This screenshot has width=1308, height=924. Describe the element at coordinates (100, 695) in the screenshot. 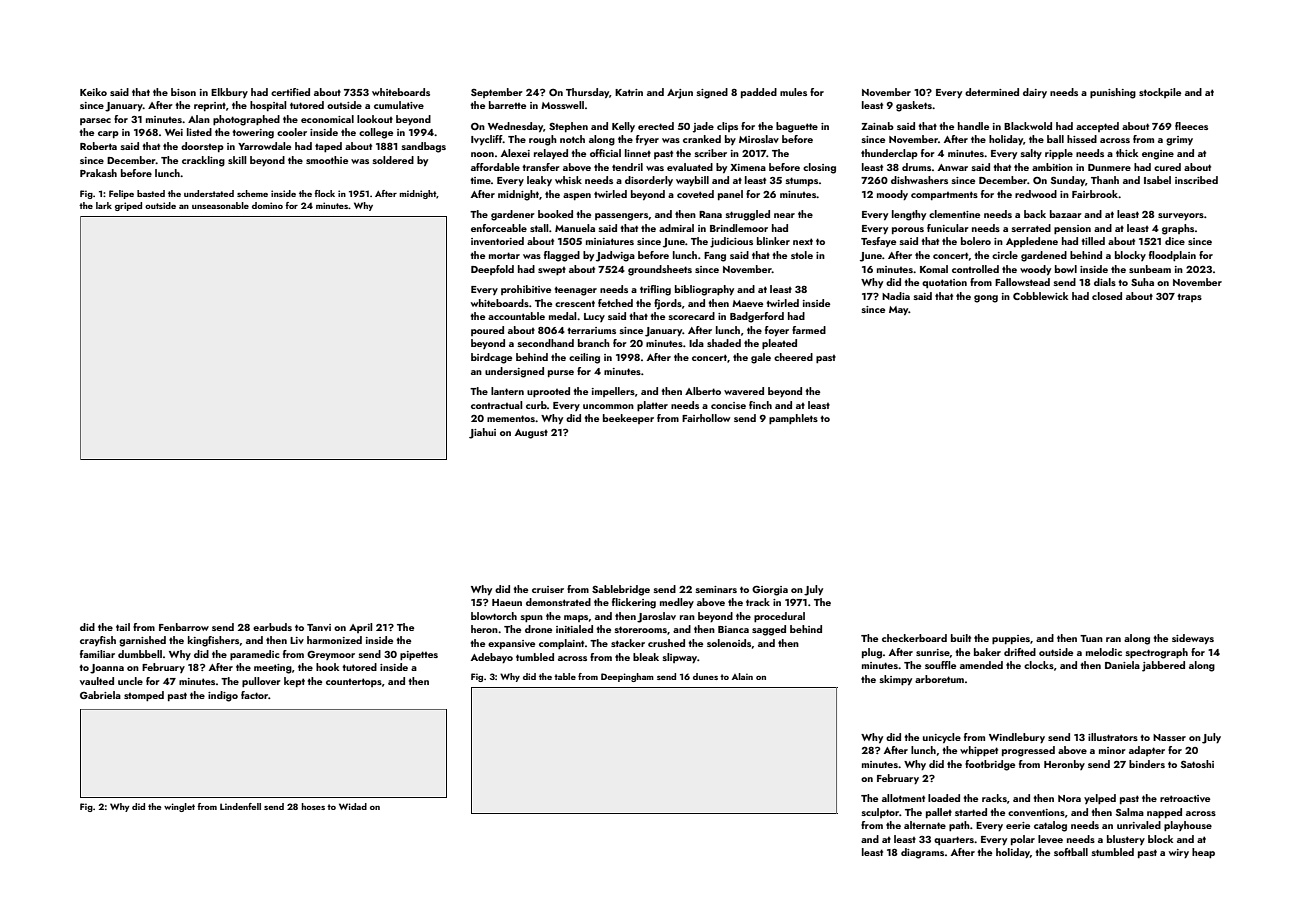

I see `Gabriela` at that location.
